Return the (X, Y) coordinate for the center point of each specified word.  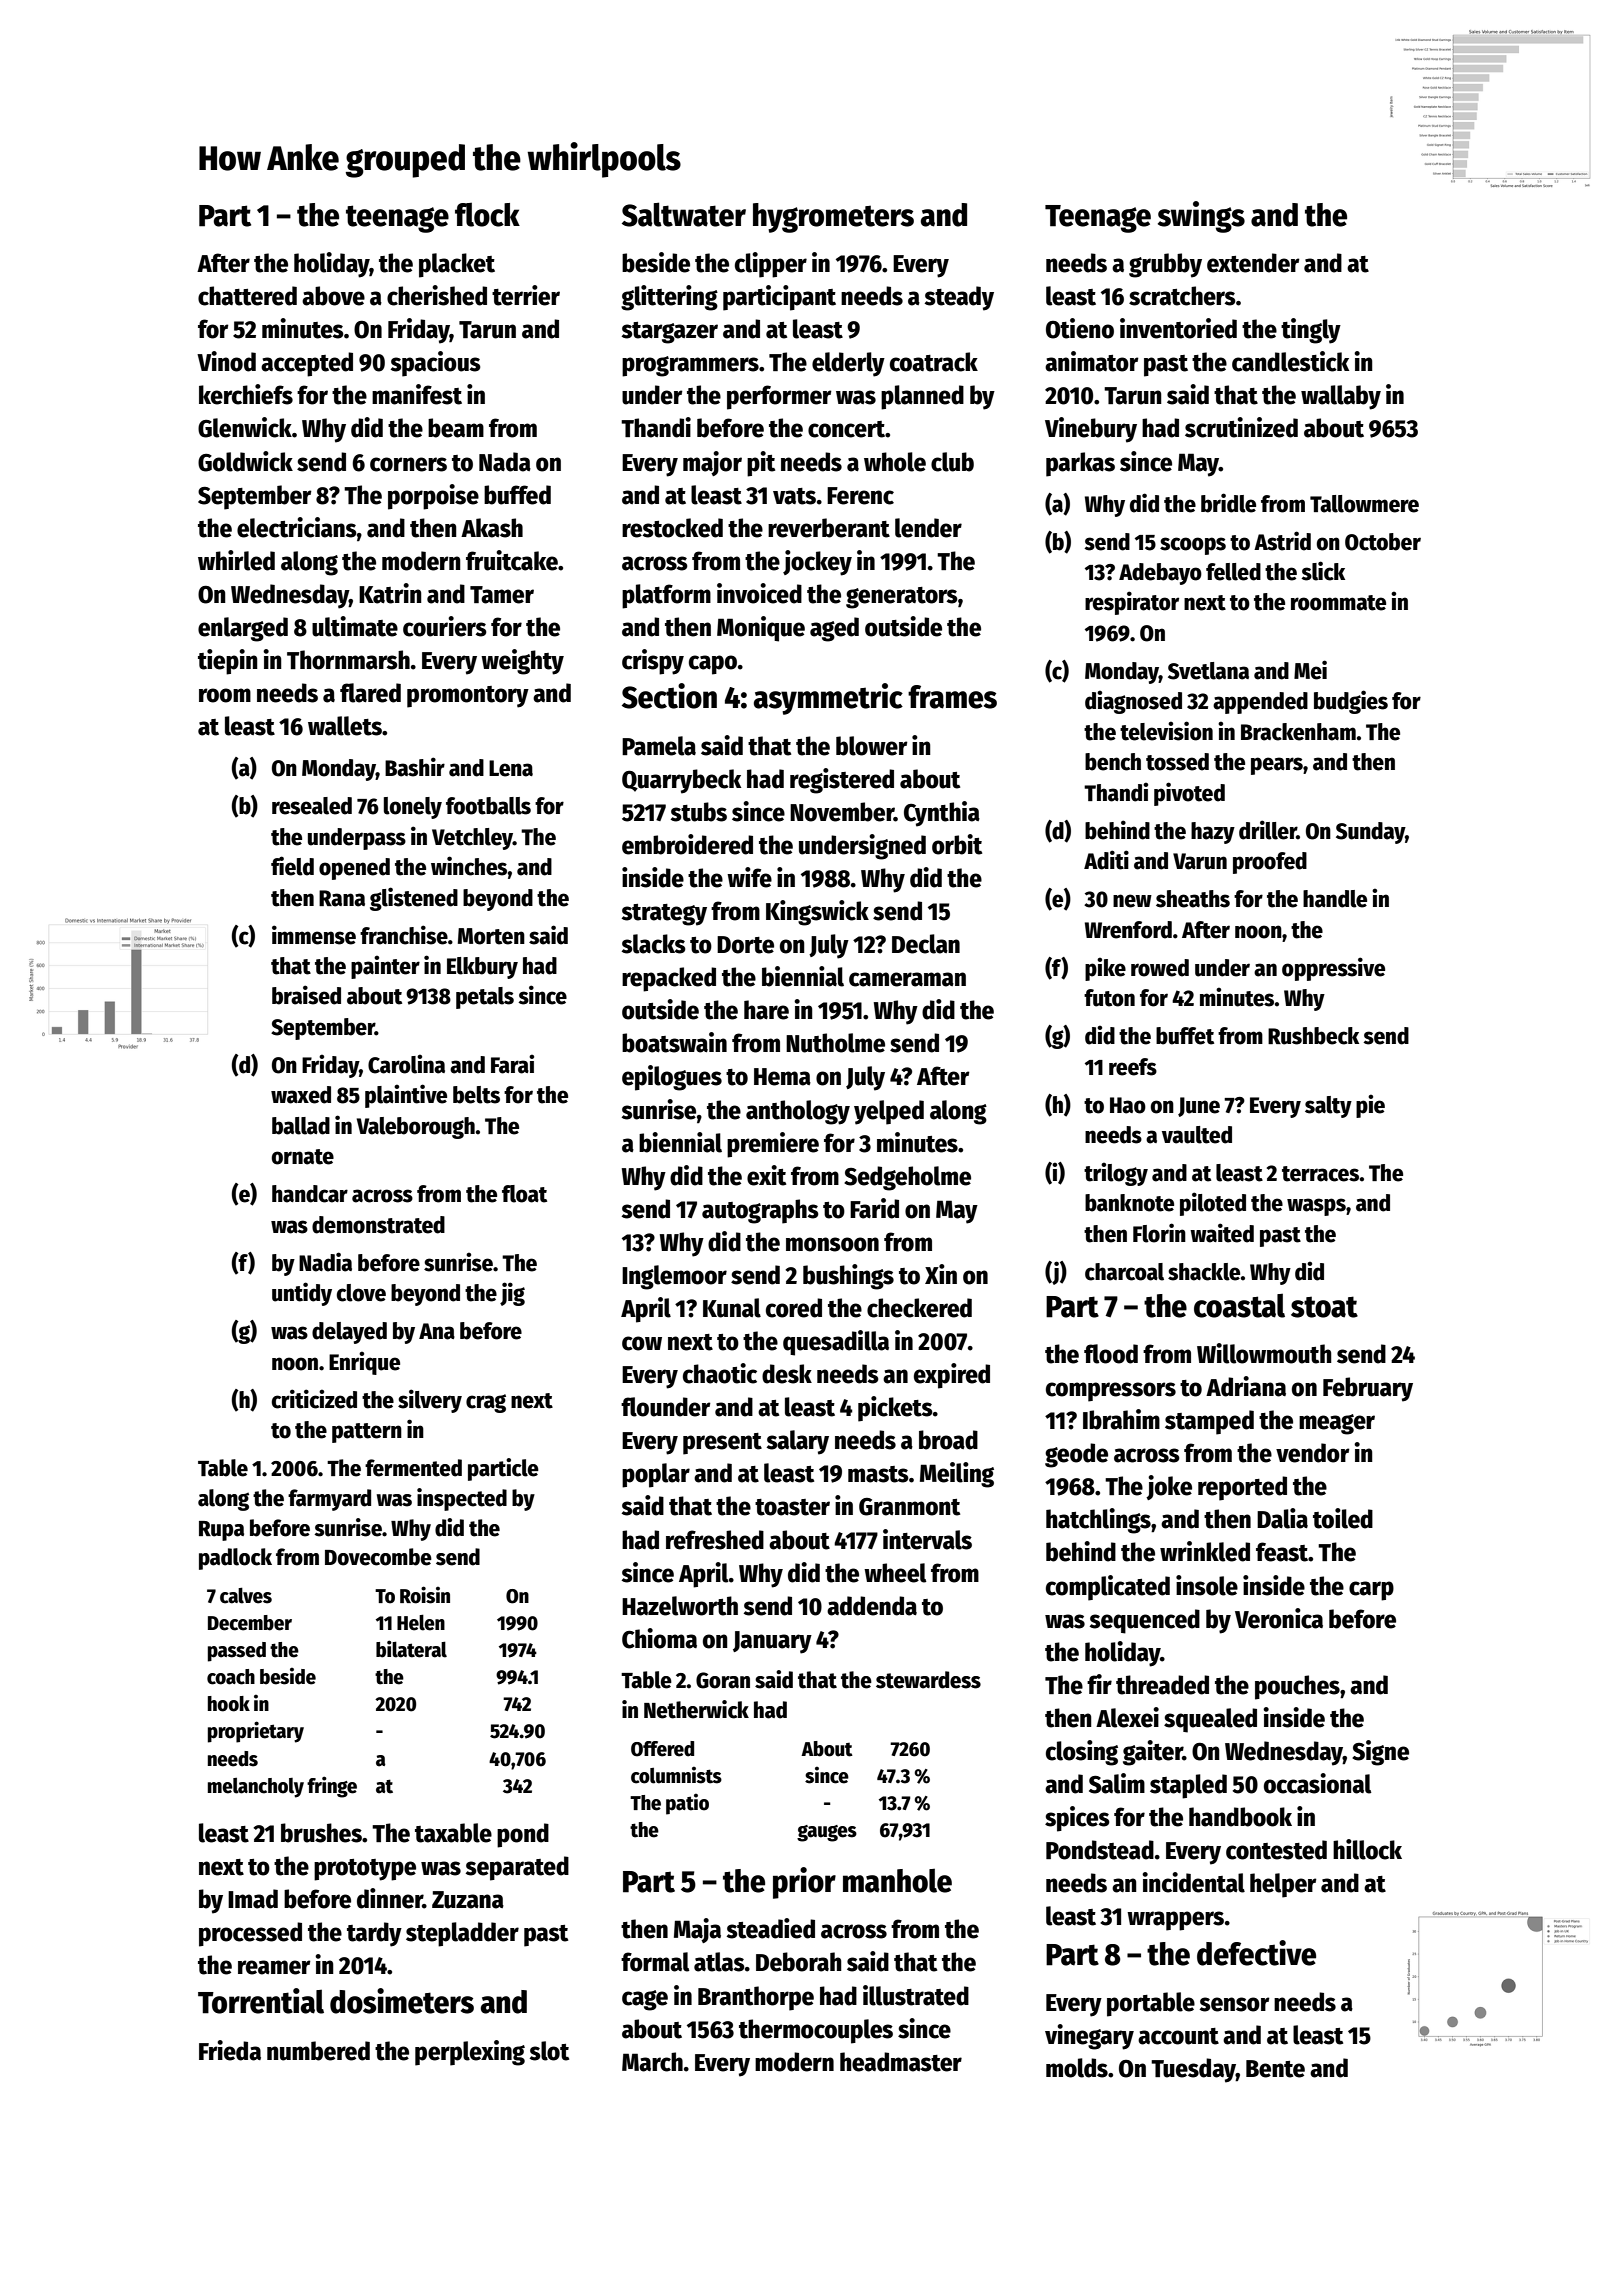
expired (952, 1376)
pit (761, 464)
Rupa (221, 1531)
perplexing (470, 2053)
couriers (445, 626)
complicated (1108, 1588)
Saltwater (684, 214)
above (333, 296)
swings (1201, 217)
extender (1253, 263)
